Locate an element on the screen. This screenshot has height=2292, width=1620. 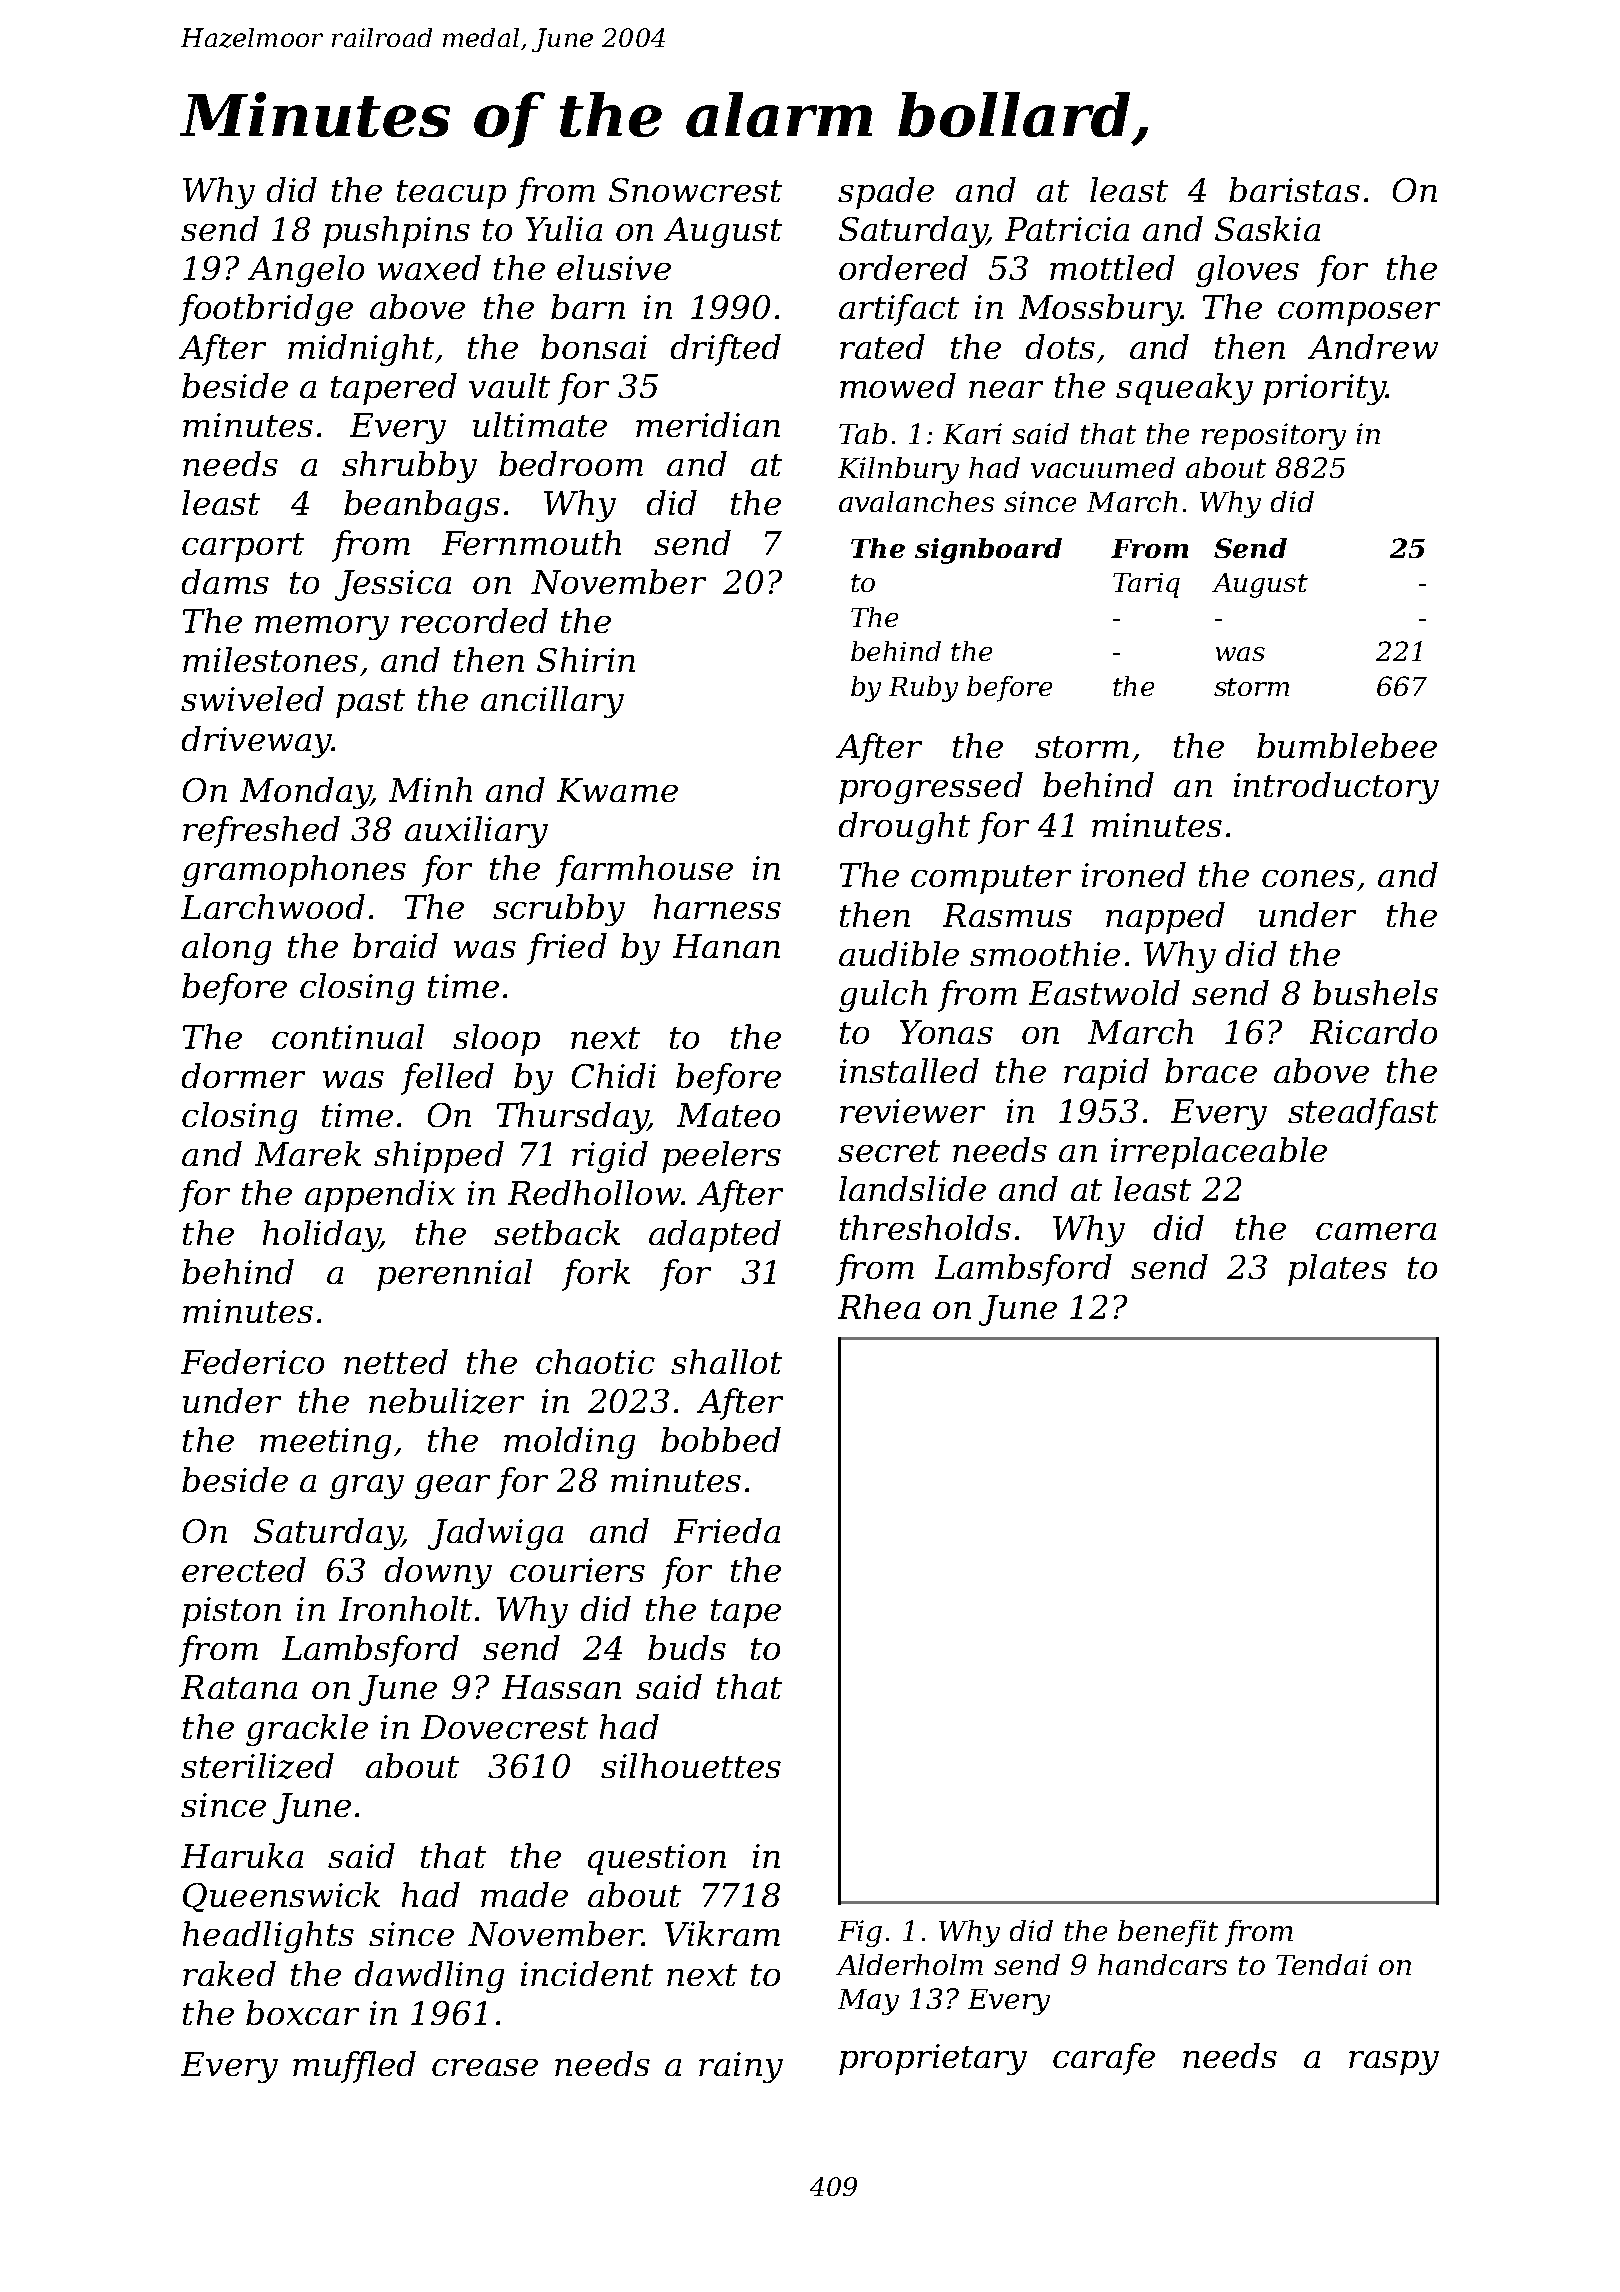
Dovecrest is located at coordinates (504, 1727).
